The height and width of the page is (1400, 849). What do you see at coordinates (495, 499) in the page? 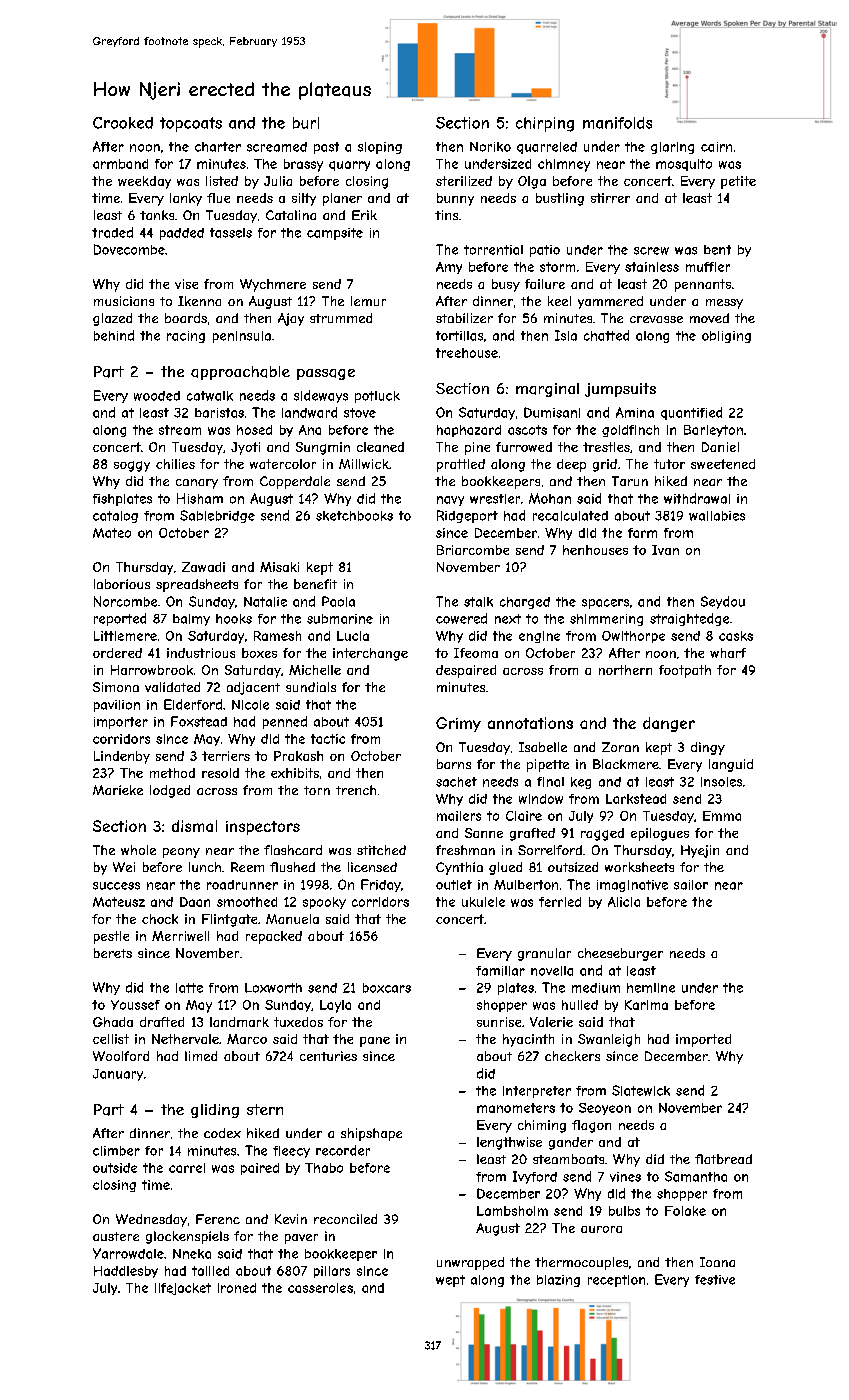
I see `wrestler` at bounding box center [495, 499].
